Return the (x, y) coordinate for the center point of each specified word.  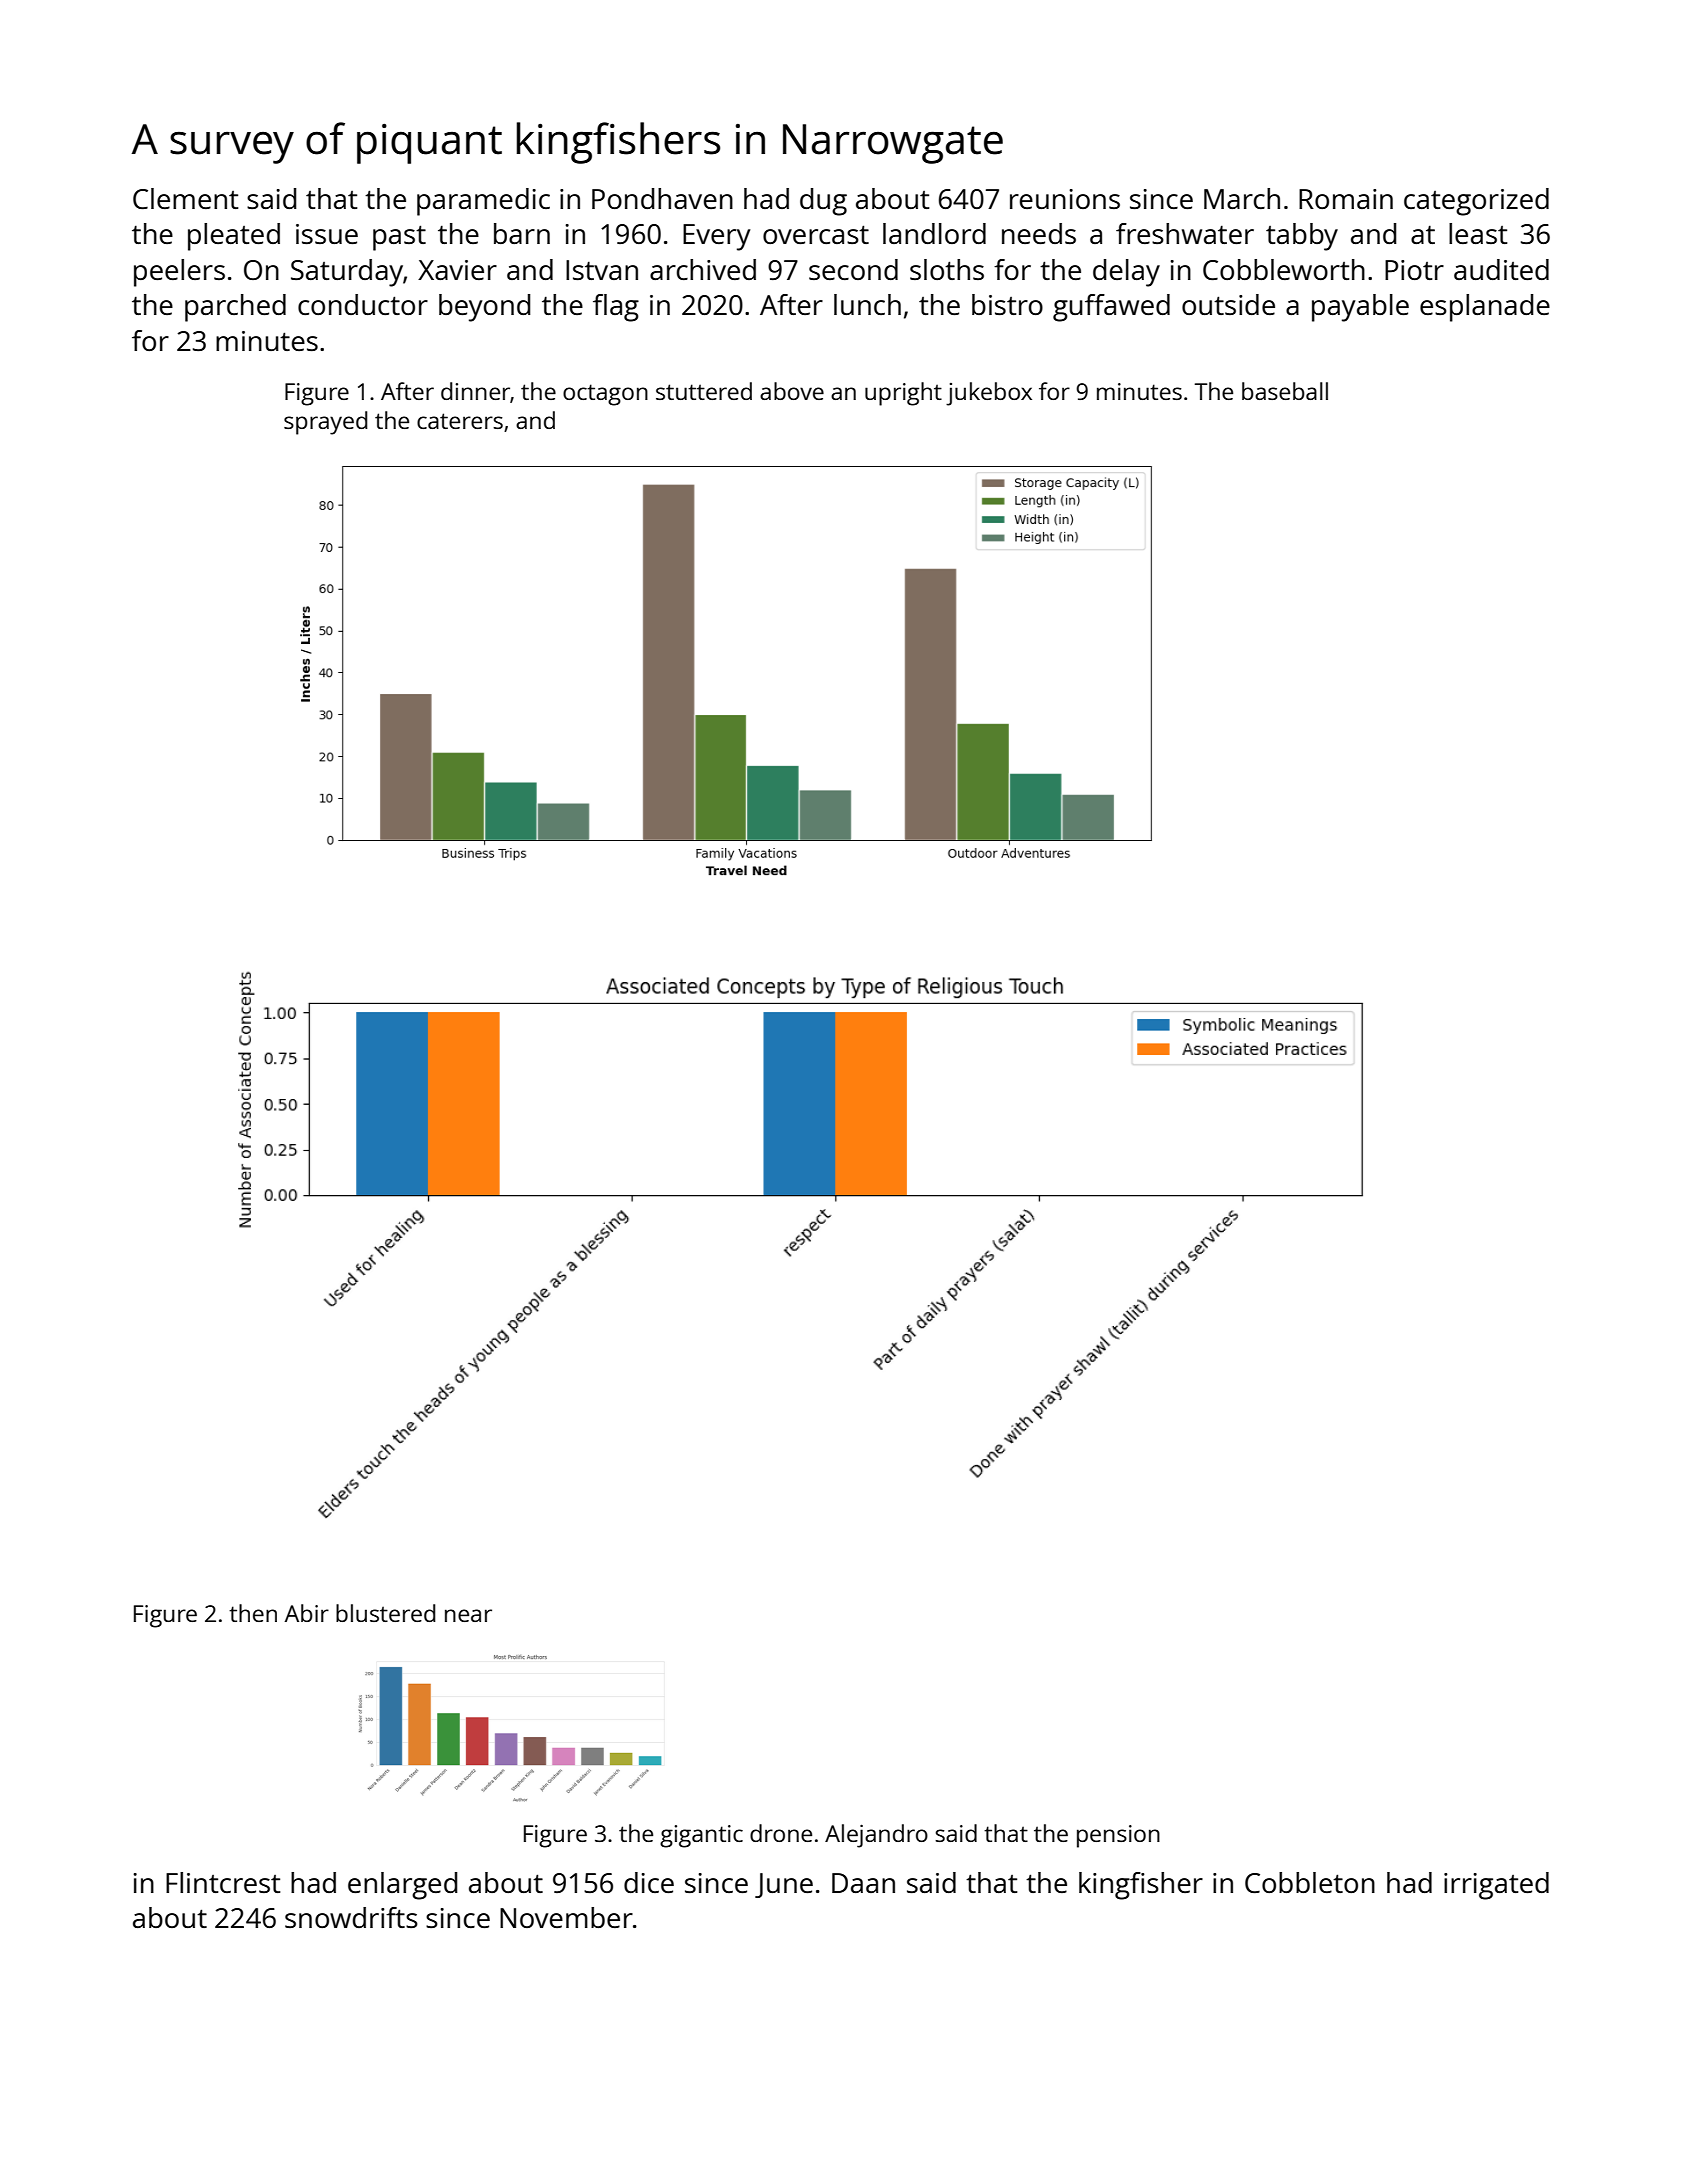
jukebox (989, 394)
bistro (1007, 304)
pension (1118, 1836)
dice (649, 1882)
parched (235, 308)
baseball (1285, 391)
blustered (385, 1613)
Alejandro (876, 1836)
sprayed (325, 423)
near (468, 1615)
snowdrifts (351, 1917)
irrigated (1496, 1886)
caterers (460, 421)
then (253, 1613)
